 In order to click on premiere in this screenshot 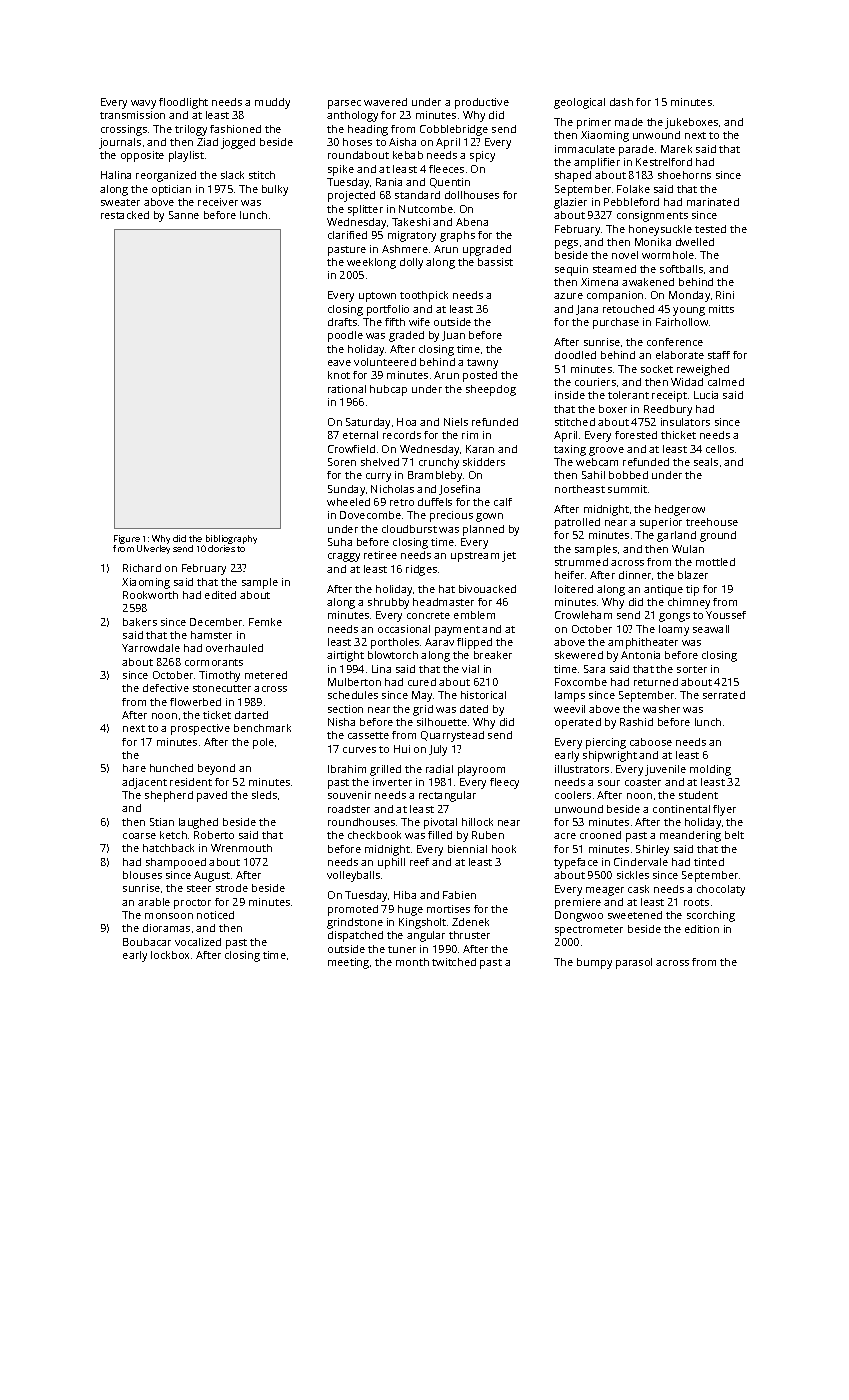, I will do `click(578, 903)`.
